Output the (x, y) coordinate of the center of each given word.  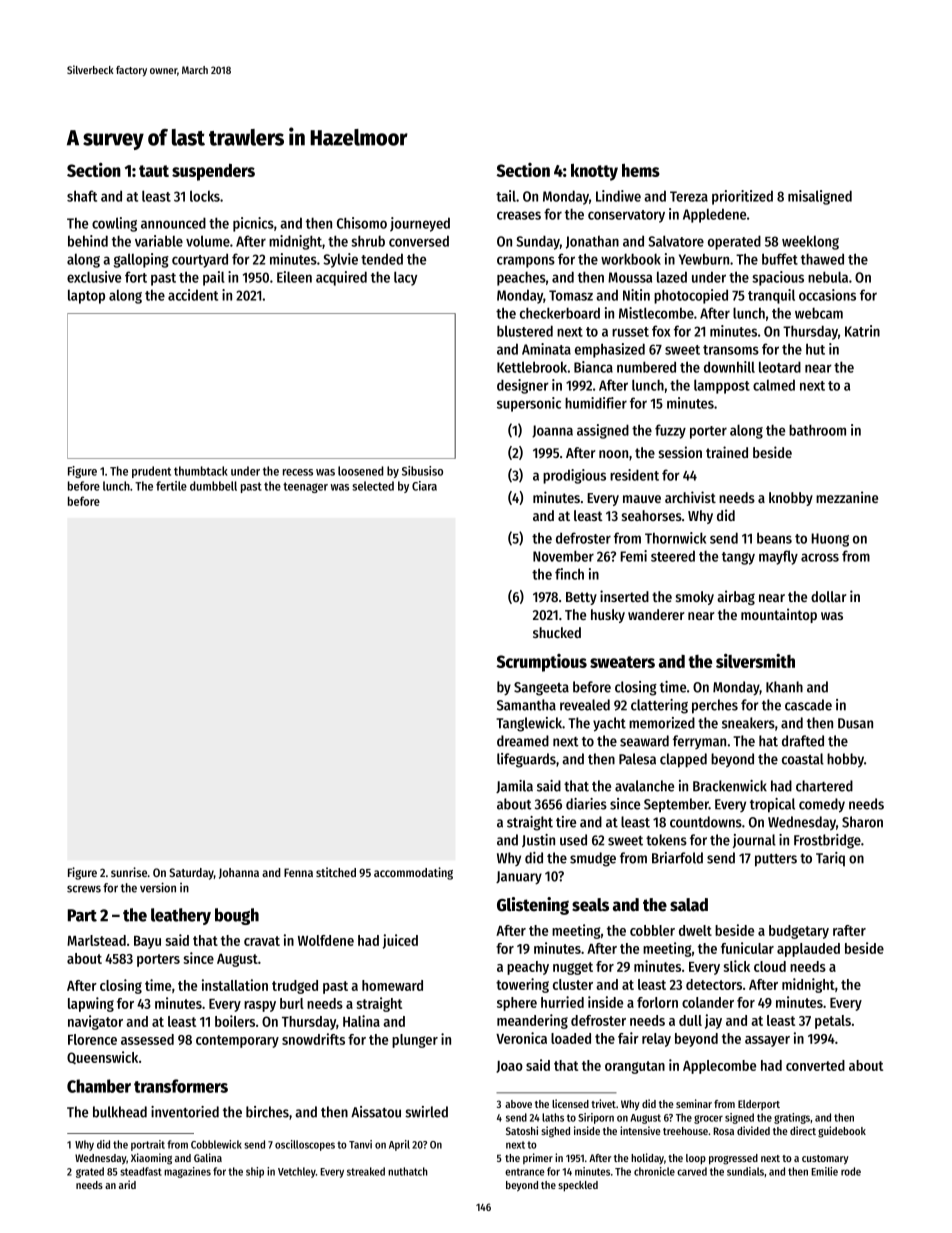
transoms (731, 350)
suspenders (213, 172)
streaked (366, 1171)
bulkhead (120, 1112)
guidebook (842, 1132)
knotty (594, 172)
